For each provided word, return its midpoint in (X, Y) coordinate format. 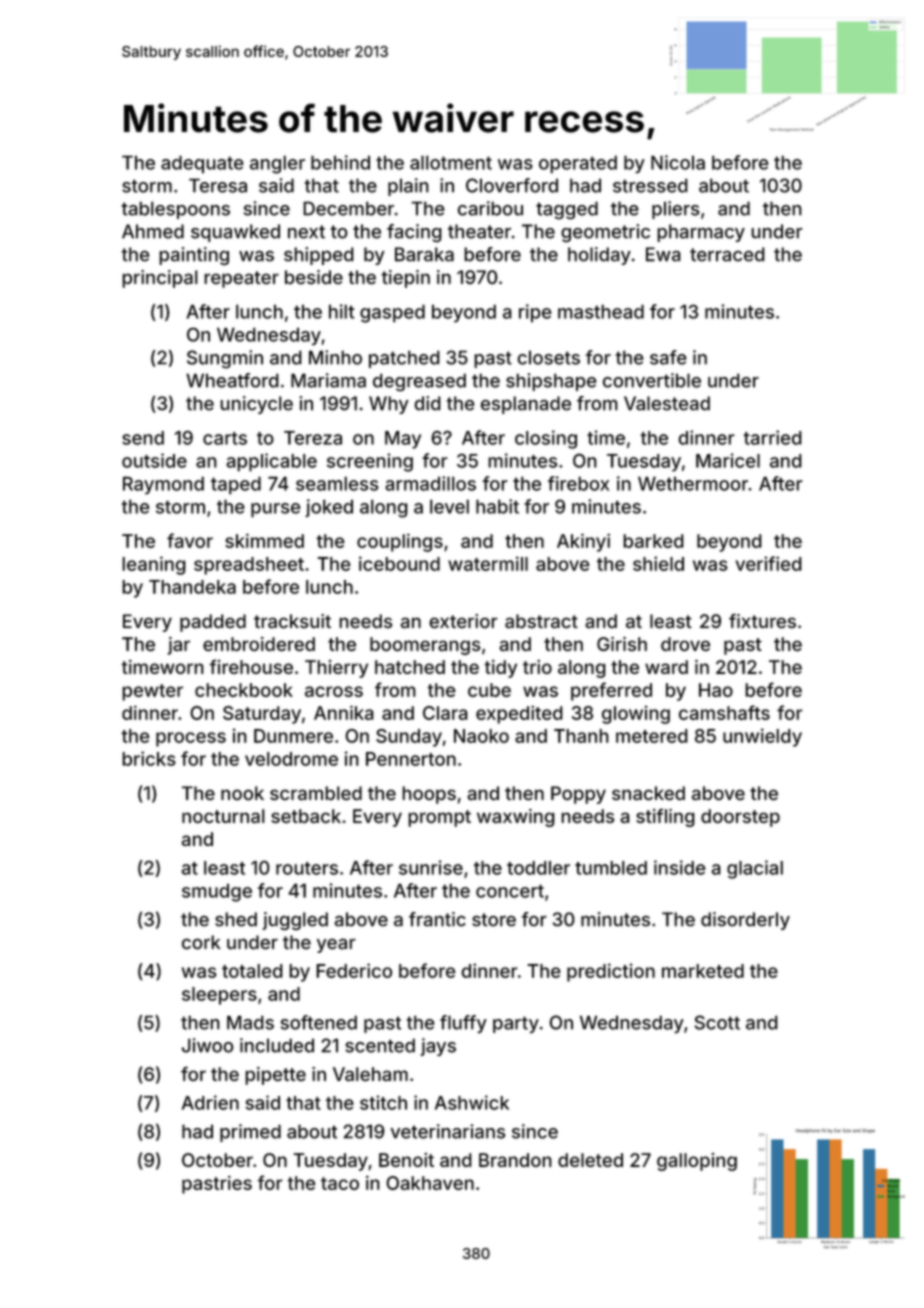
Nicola (678, 162)
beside (314, 277)
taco (340, 1183)
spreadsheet (249, 566)
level (449, 506)
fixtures (762, 621)
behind (340, 162)
